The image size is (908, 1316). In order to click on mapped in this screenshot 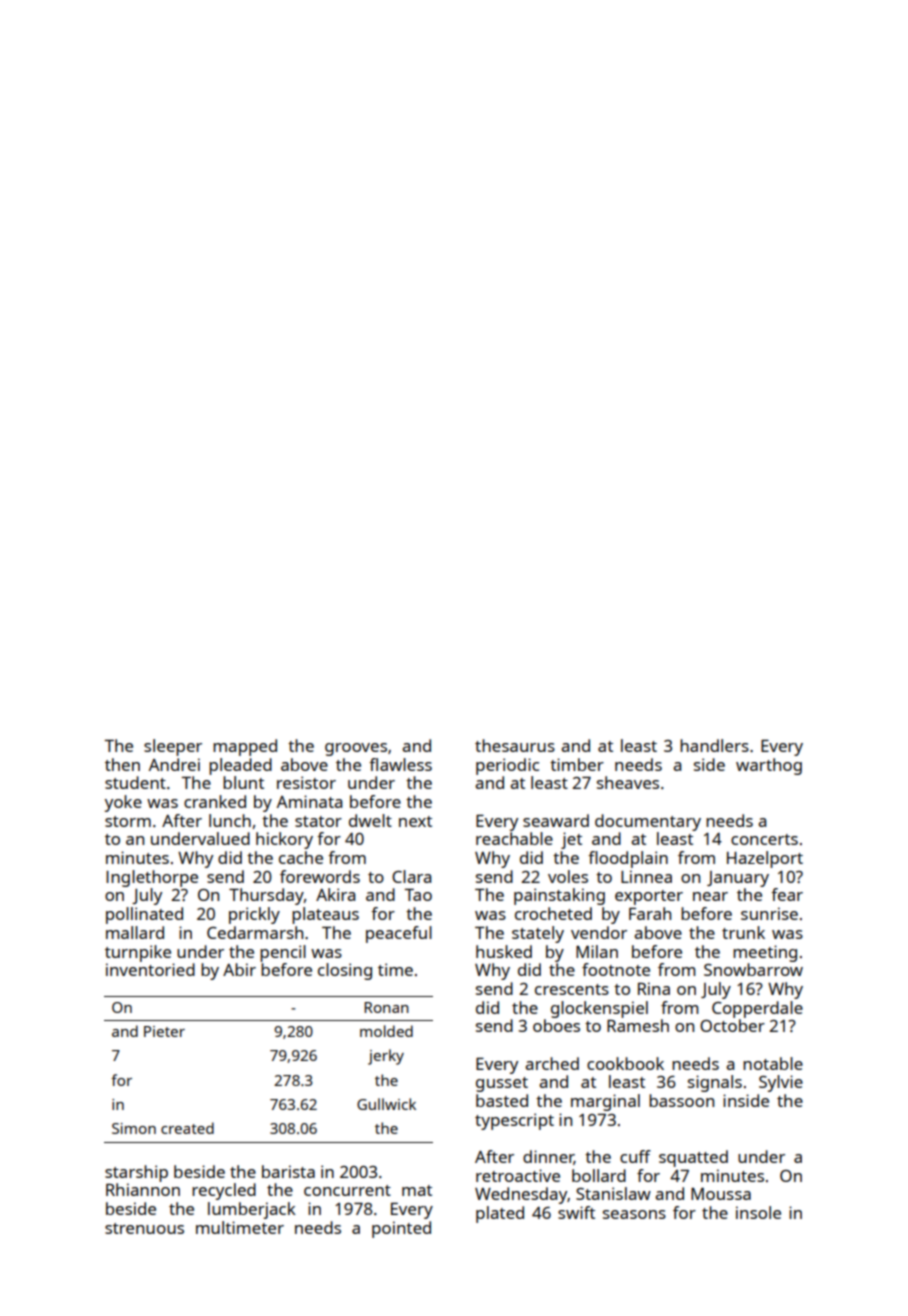, I will do `click(245, 747)`.
